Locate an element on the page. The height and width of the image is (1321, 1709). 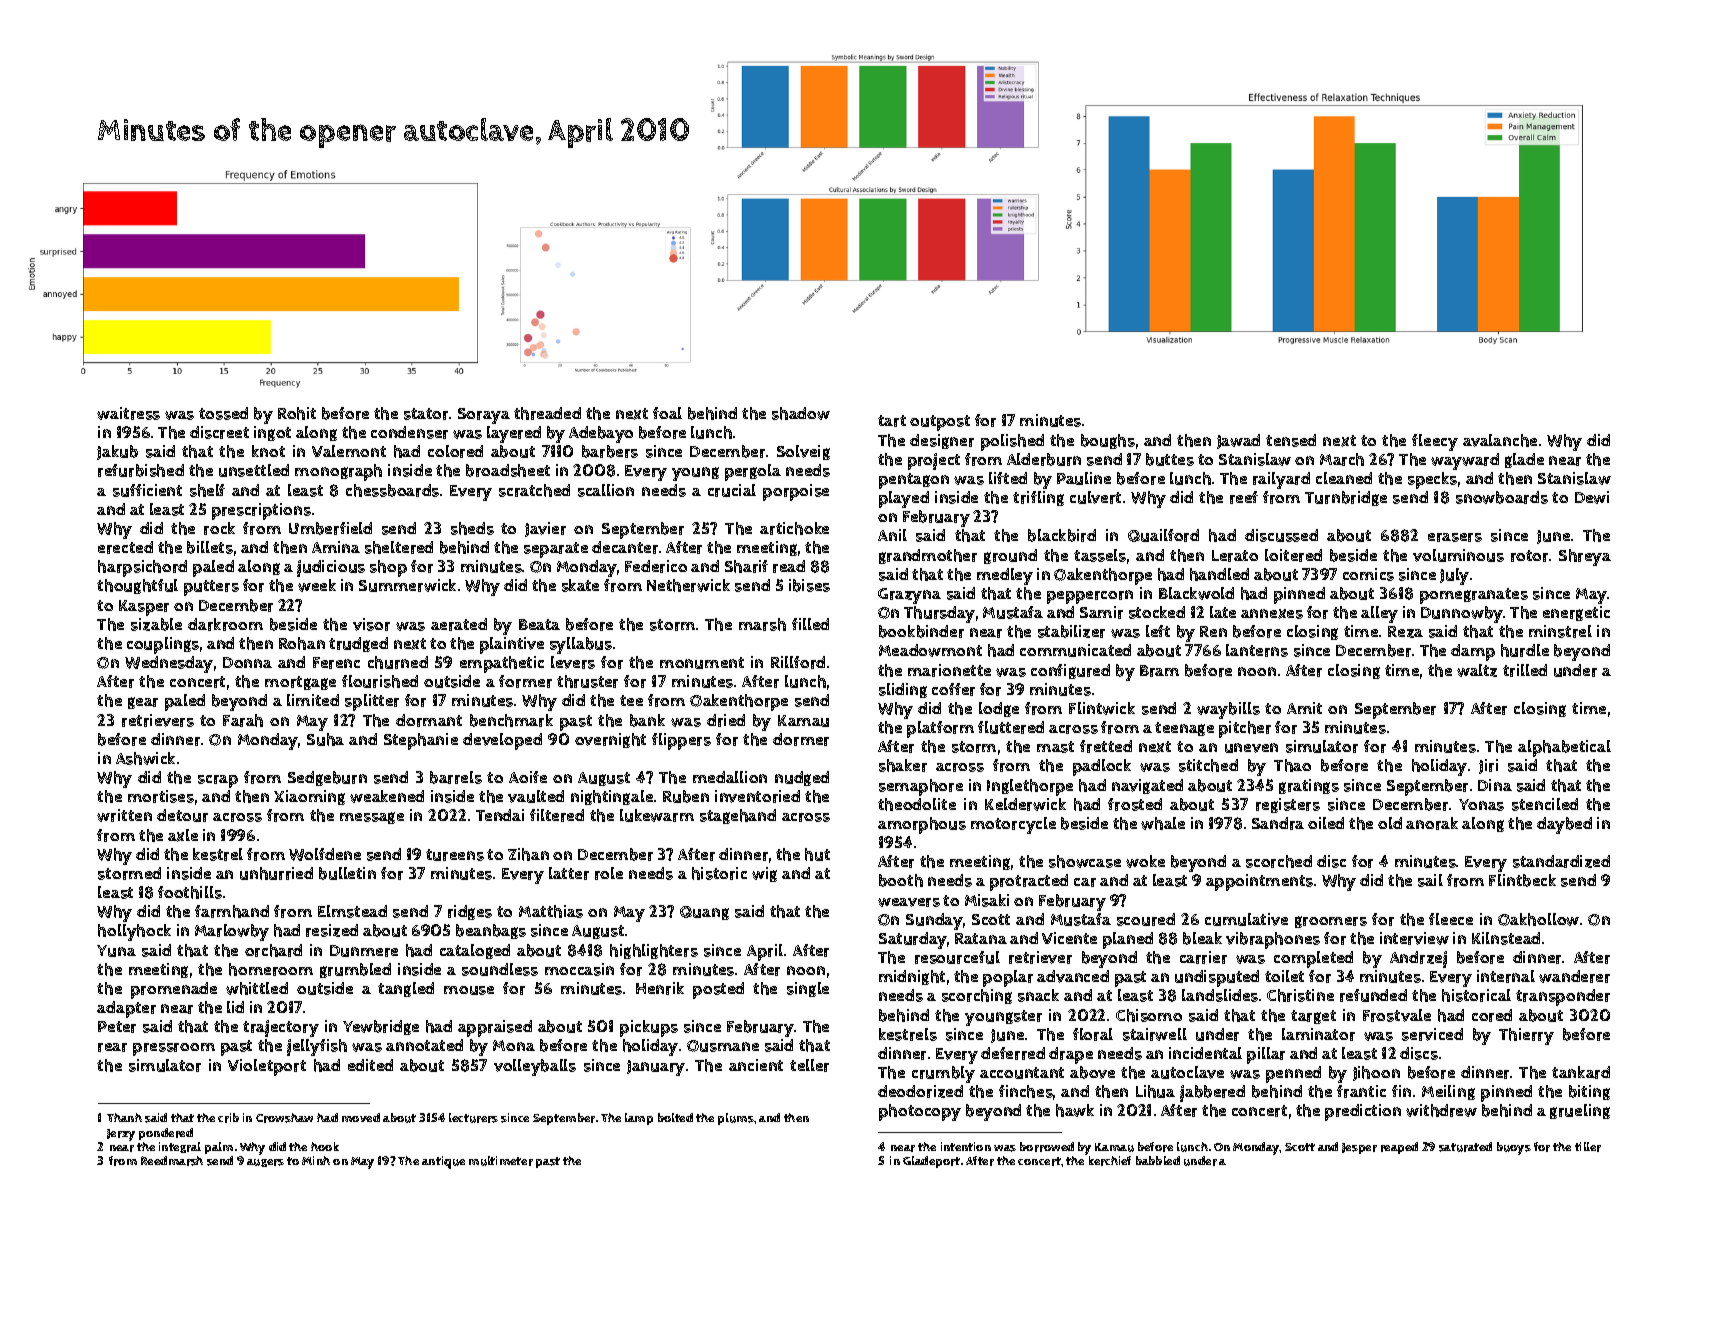
Thao is located at coordinates (1292, 765).
